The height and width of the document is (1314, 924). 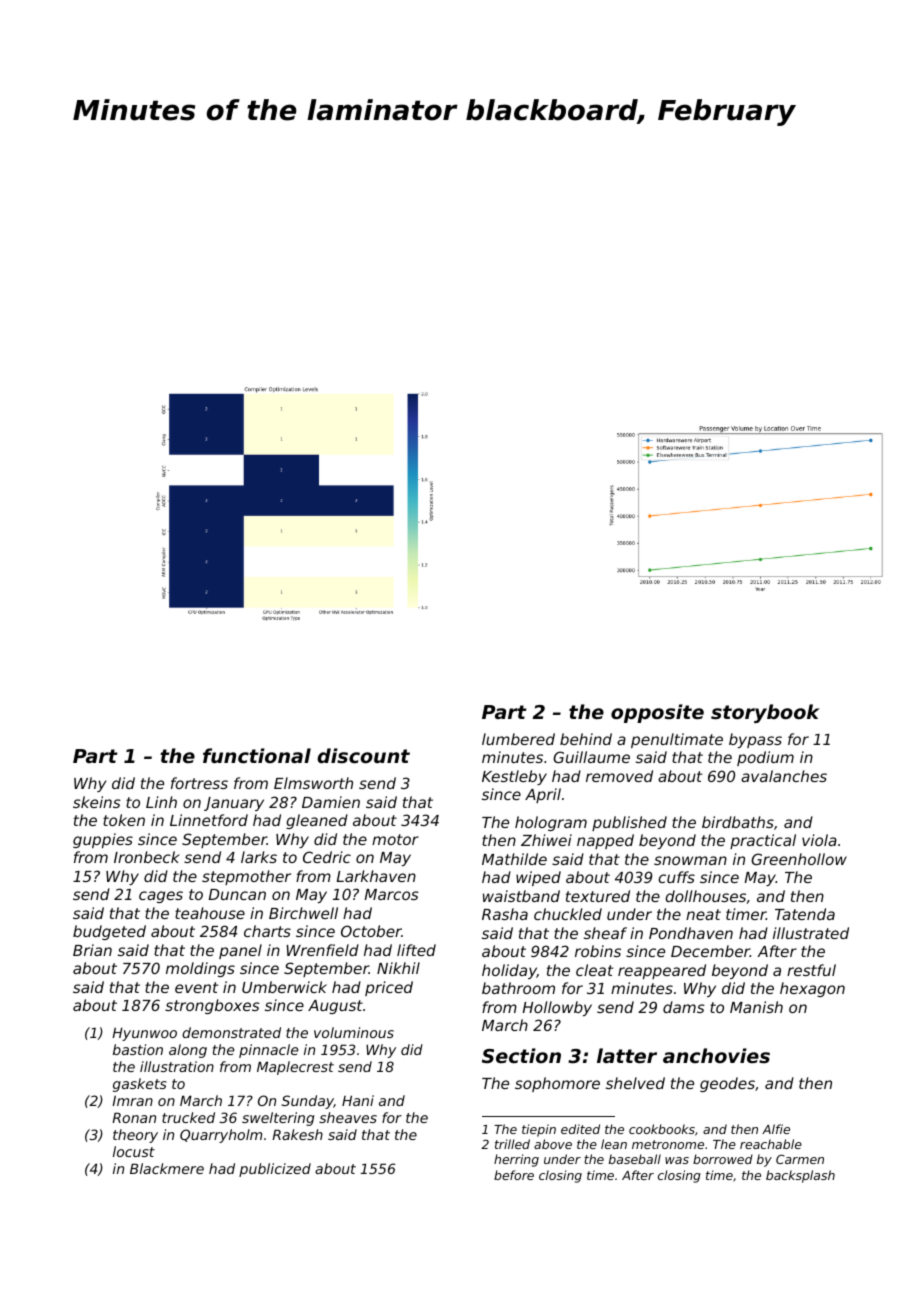 I want to click on priced, so click(x=389, y=988).
